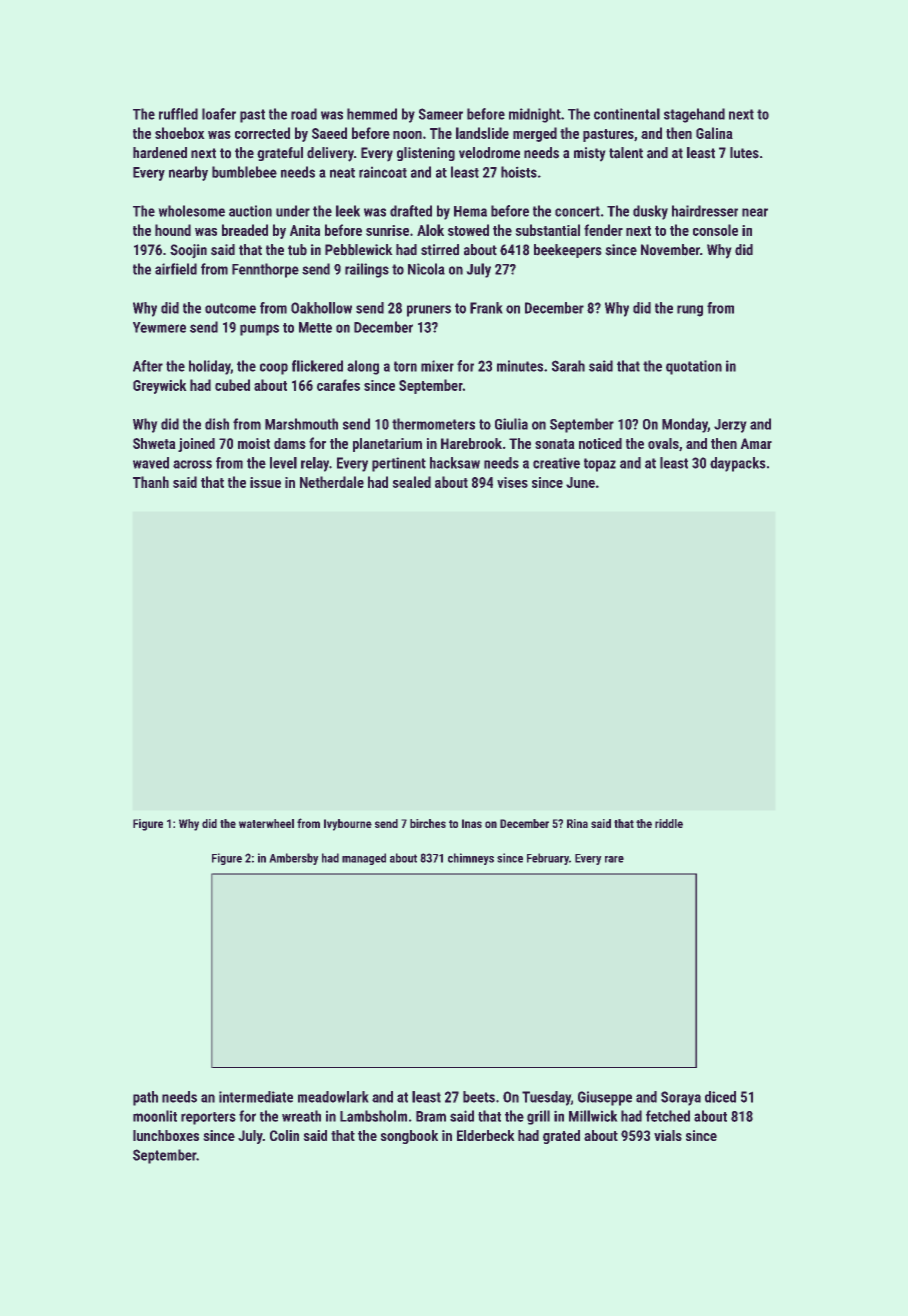 This screenshot has height=1316, width=908. What do you see at coordinates (332, 482) in the screenshot?
I see `Netherdale` at bounding box center [332, 482].
